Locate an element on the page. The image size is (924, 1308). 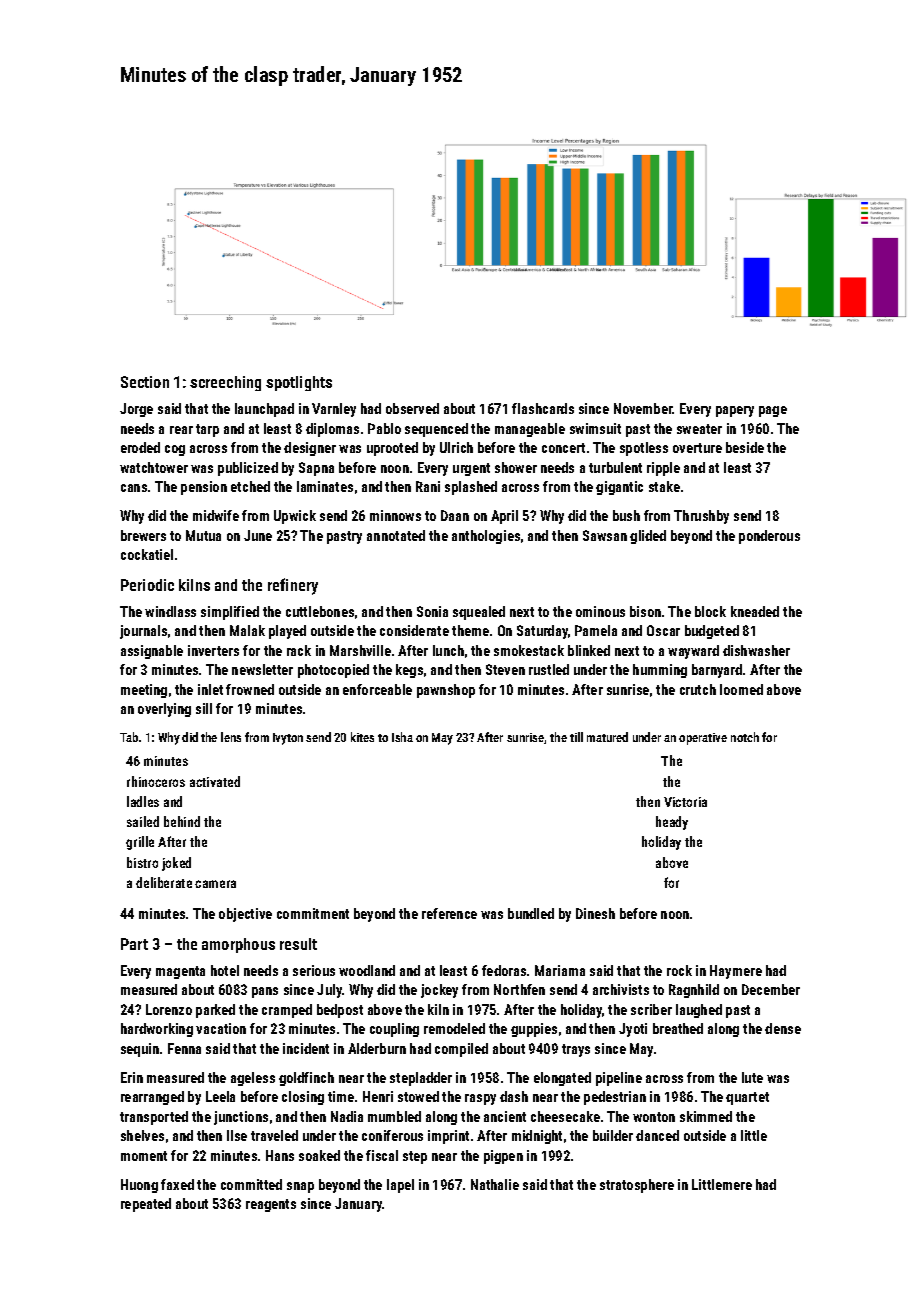
Varnley is located at coordinates (334, 410).
